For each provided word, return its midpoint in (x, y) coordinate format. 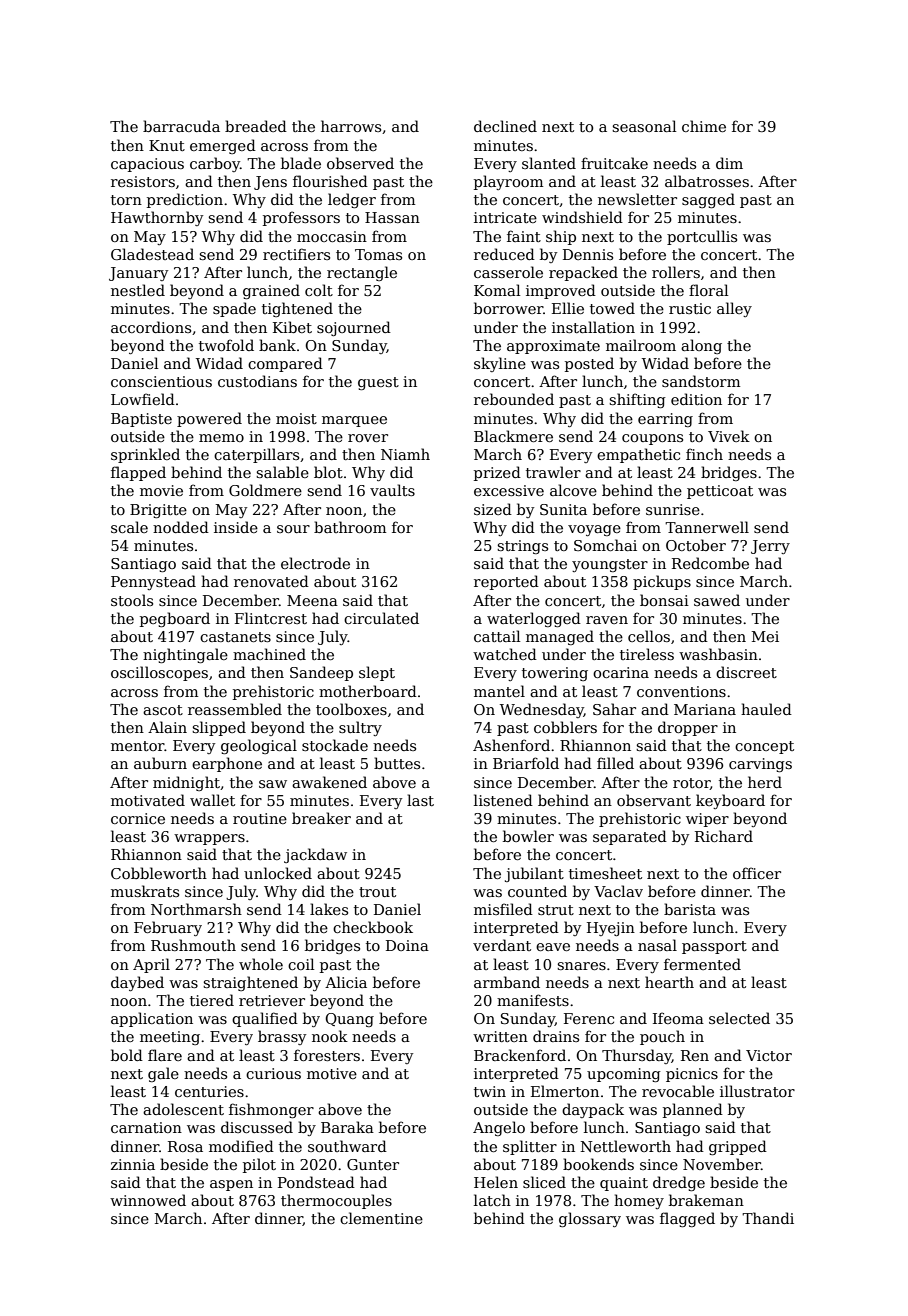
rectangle (362, 273)
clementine (381, 1218)
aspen (231, 1185)
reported (506, 582)
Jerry (770, 547)
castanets (235, 637)
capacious (147, 165)
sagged (708, 200)
